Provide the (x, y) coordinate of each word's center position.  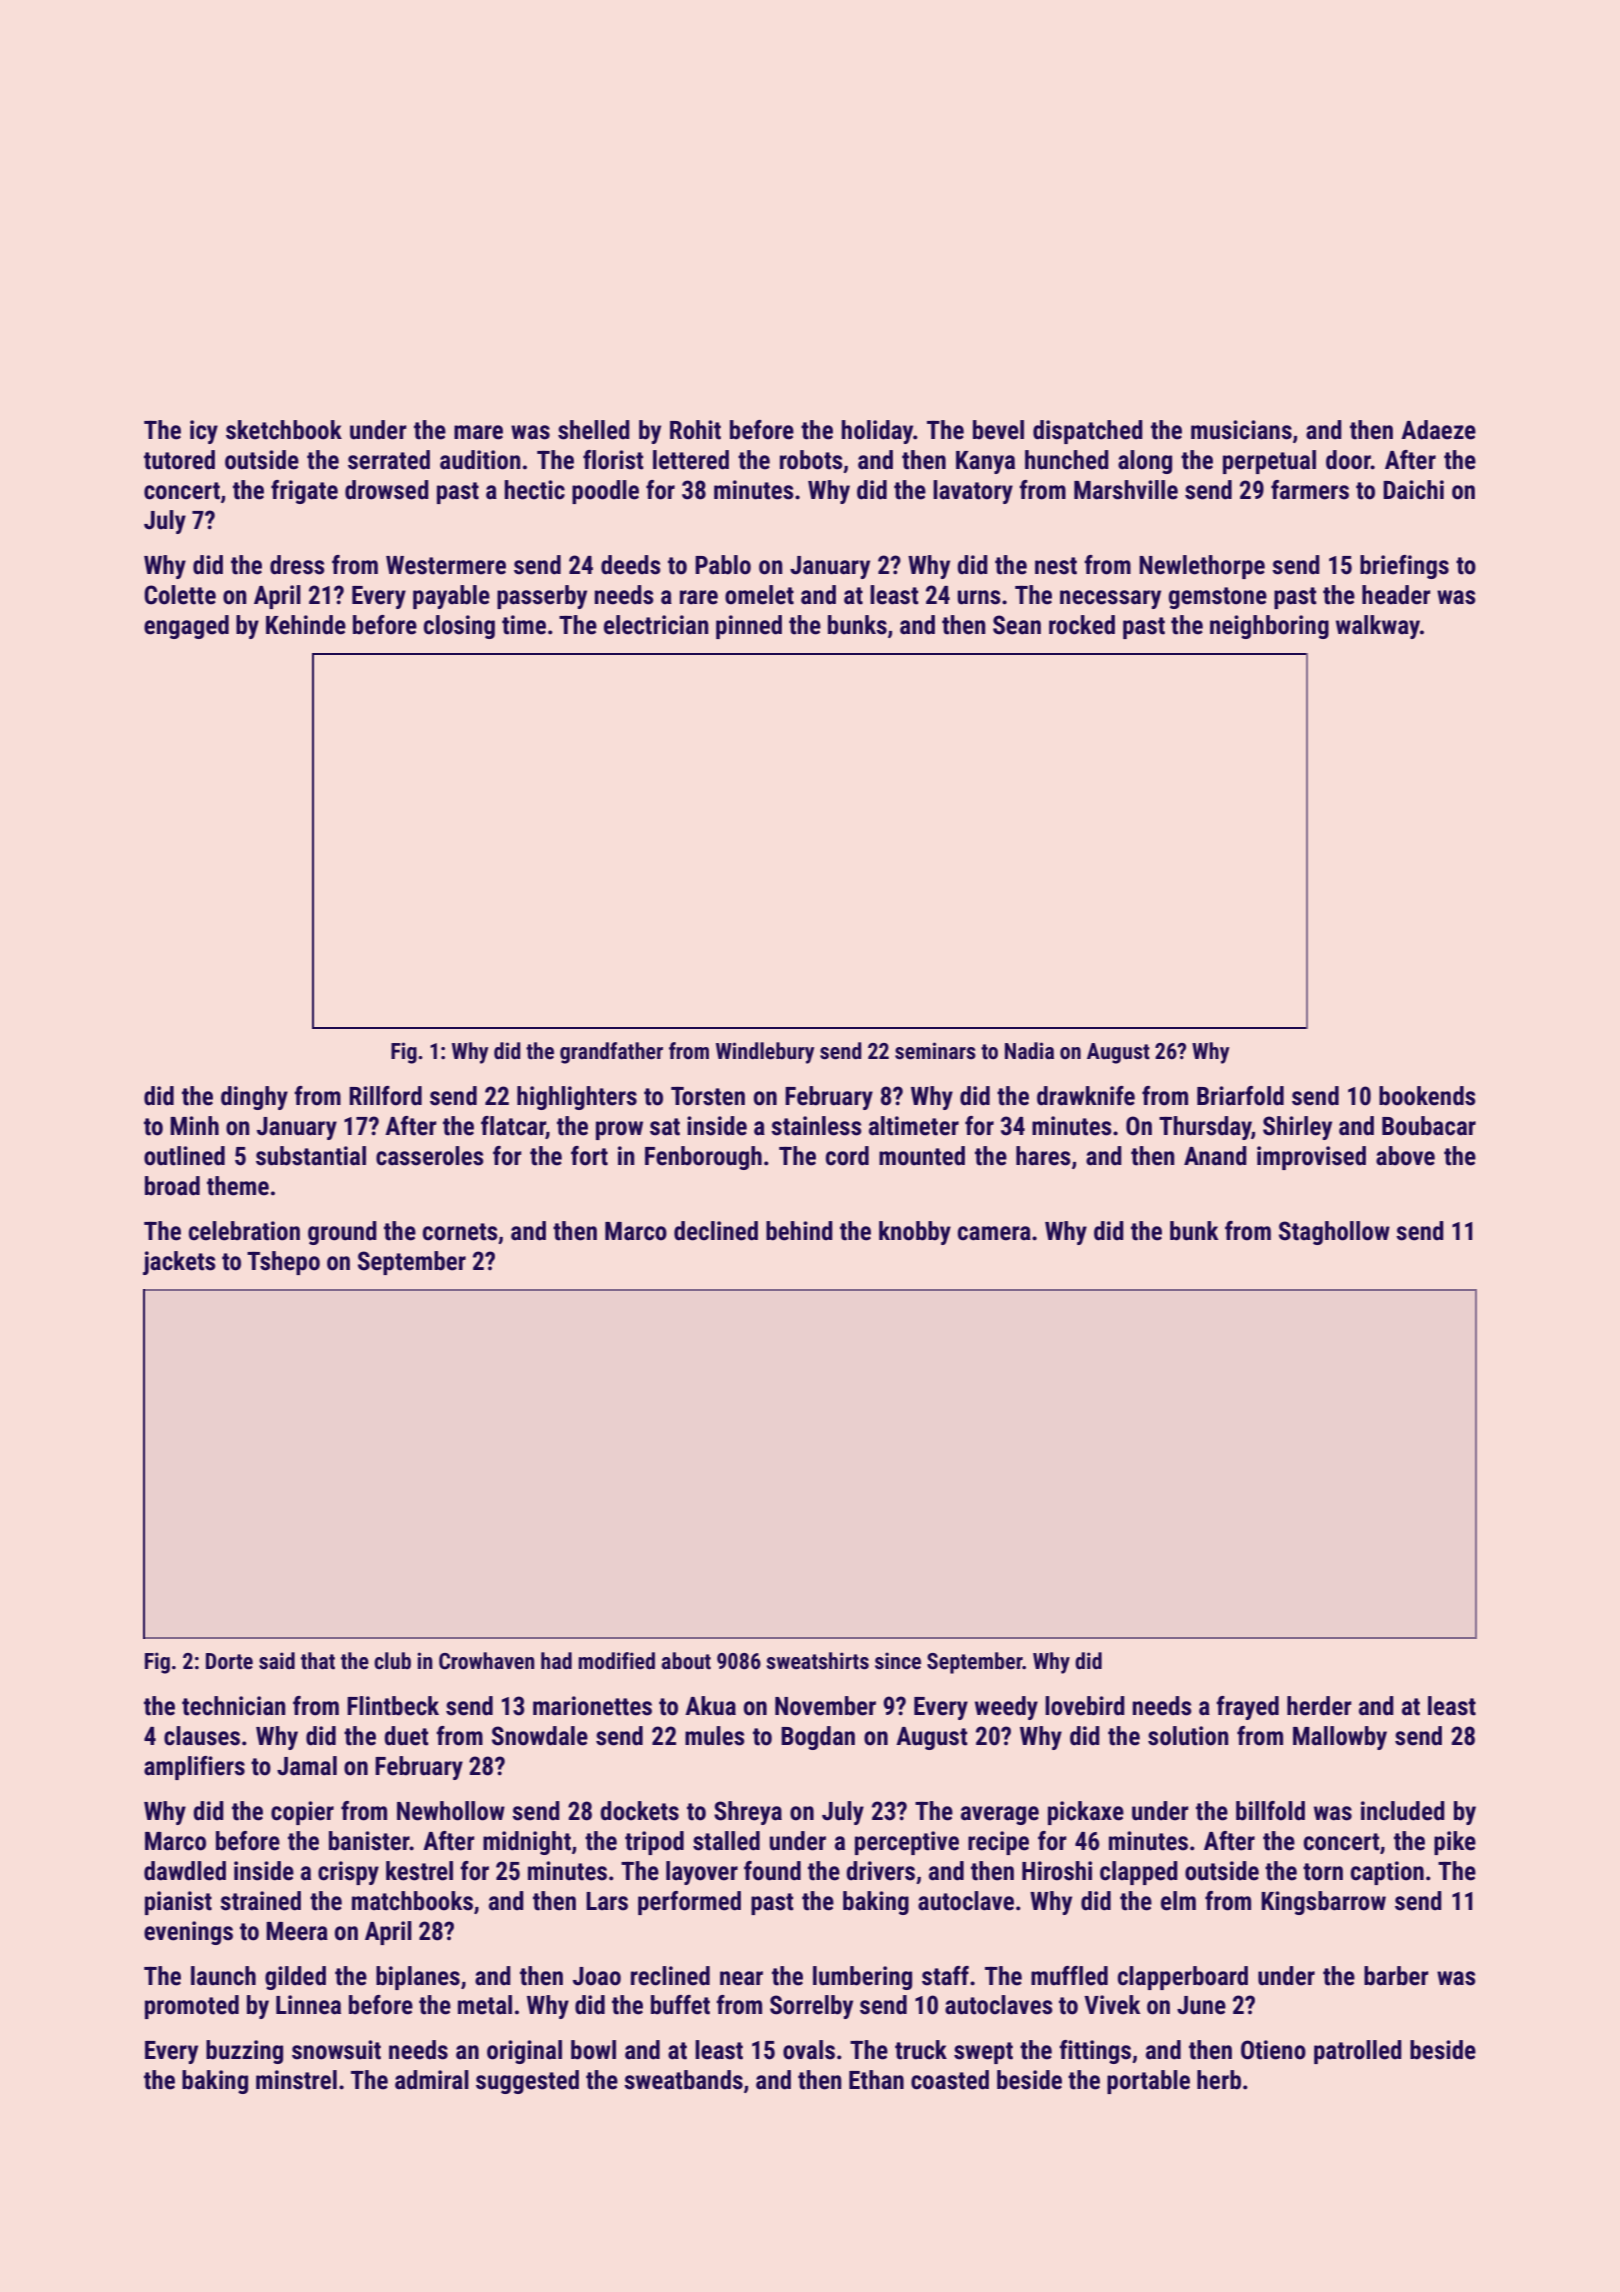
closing (459, 627)
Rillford (385, 1096)
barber (1396, 1976)
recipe (998, 1843)
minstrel (296, 2080)
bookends (1427, 1096)
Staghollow (1334, 1233)
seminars (935, 1051)
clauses (202, 1736)
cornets (460, 1232)
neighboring (1269, 627)
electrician (656, 625)
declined (716, 1231)
